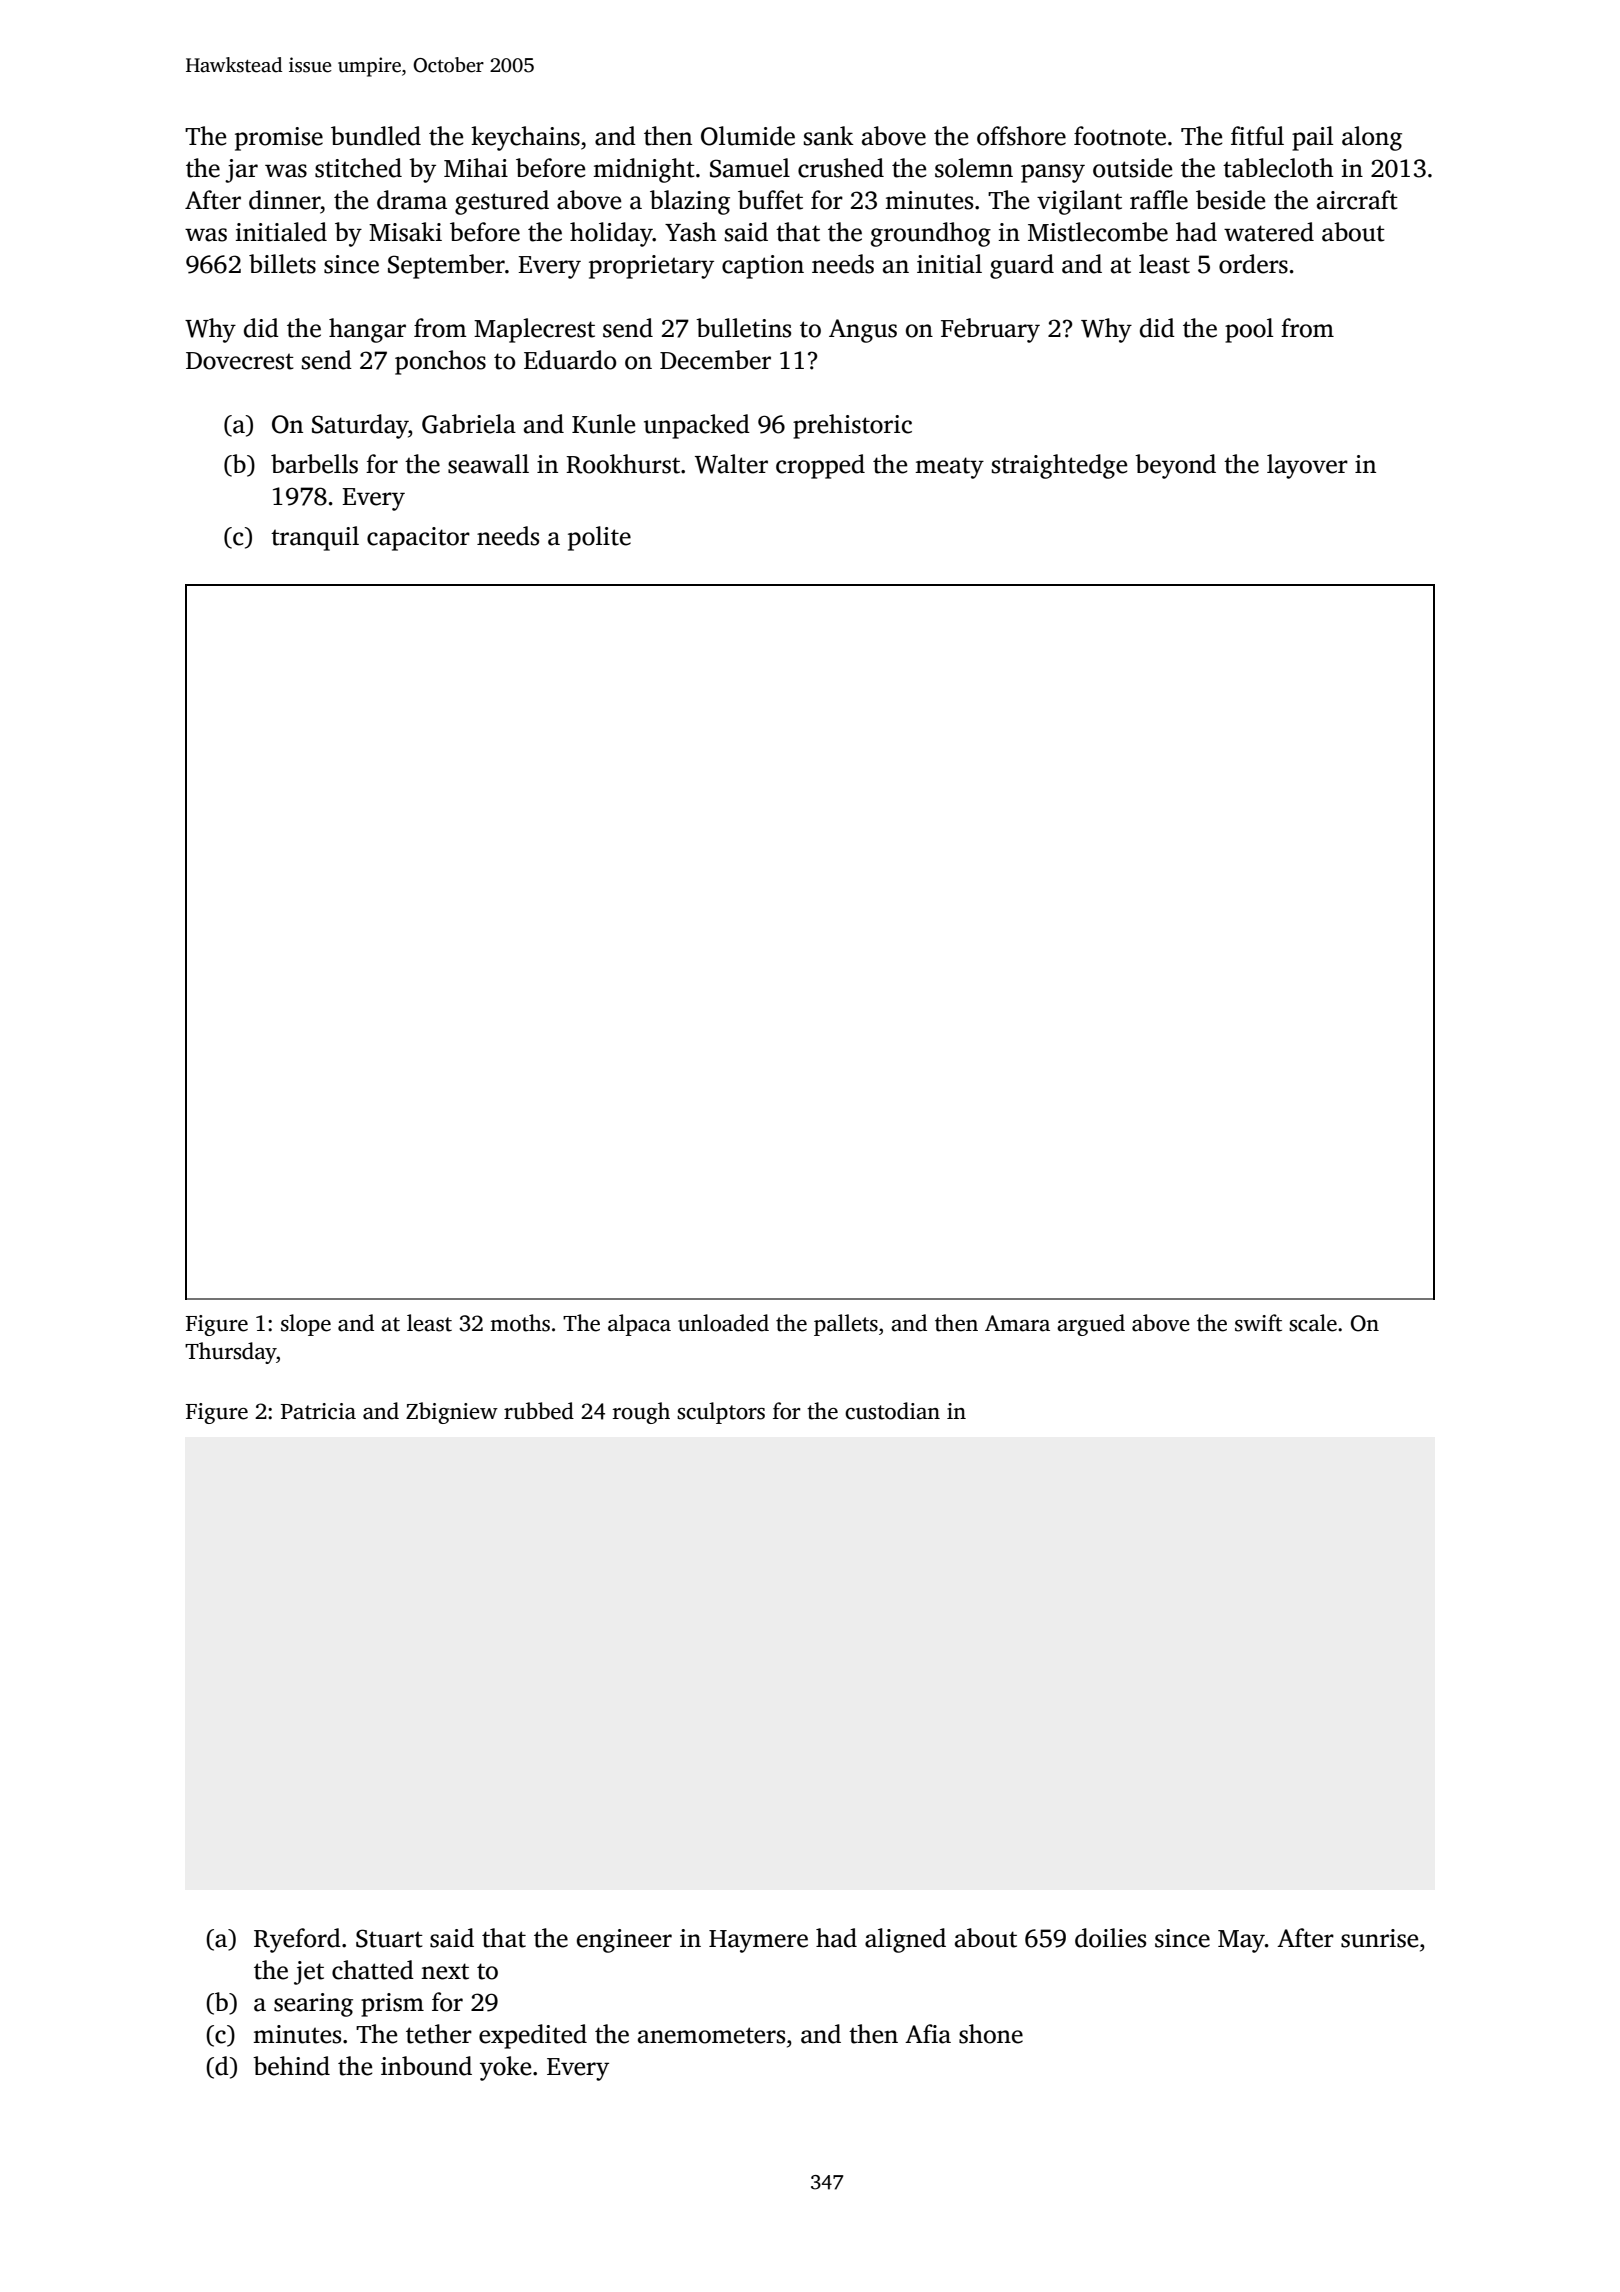 The height and width of the screenshot is (2292, 1620). What do you see at coordinates (1258, 1323) in the screenshot?
I see `swift` at bounding box center [1258, 1323].
